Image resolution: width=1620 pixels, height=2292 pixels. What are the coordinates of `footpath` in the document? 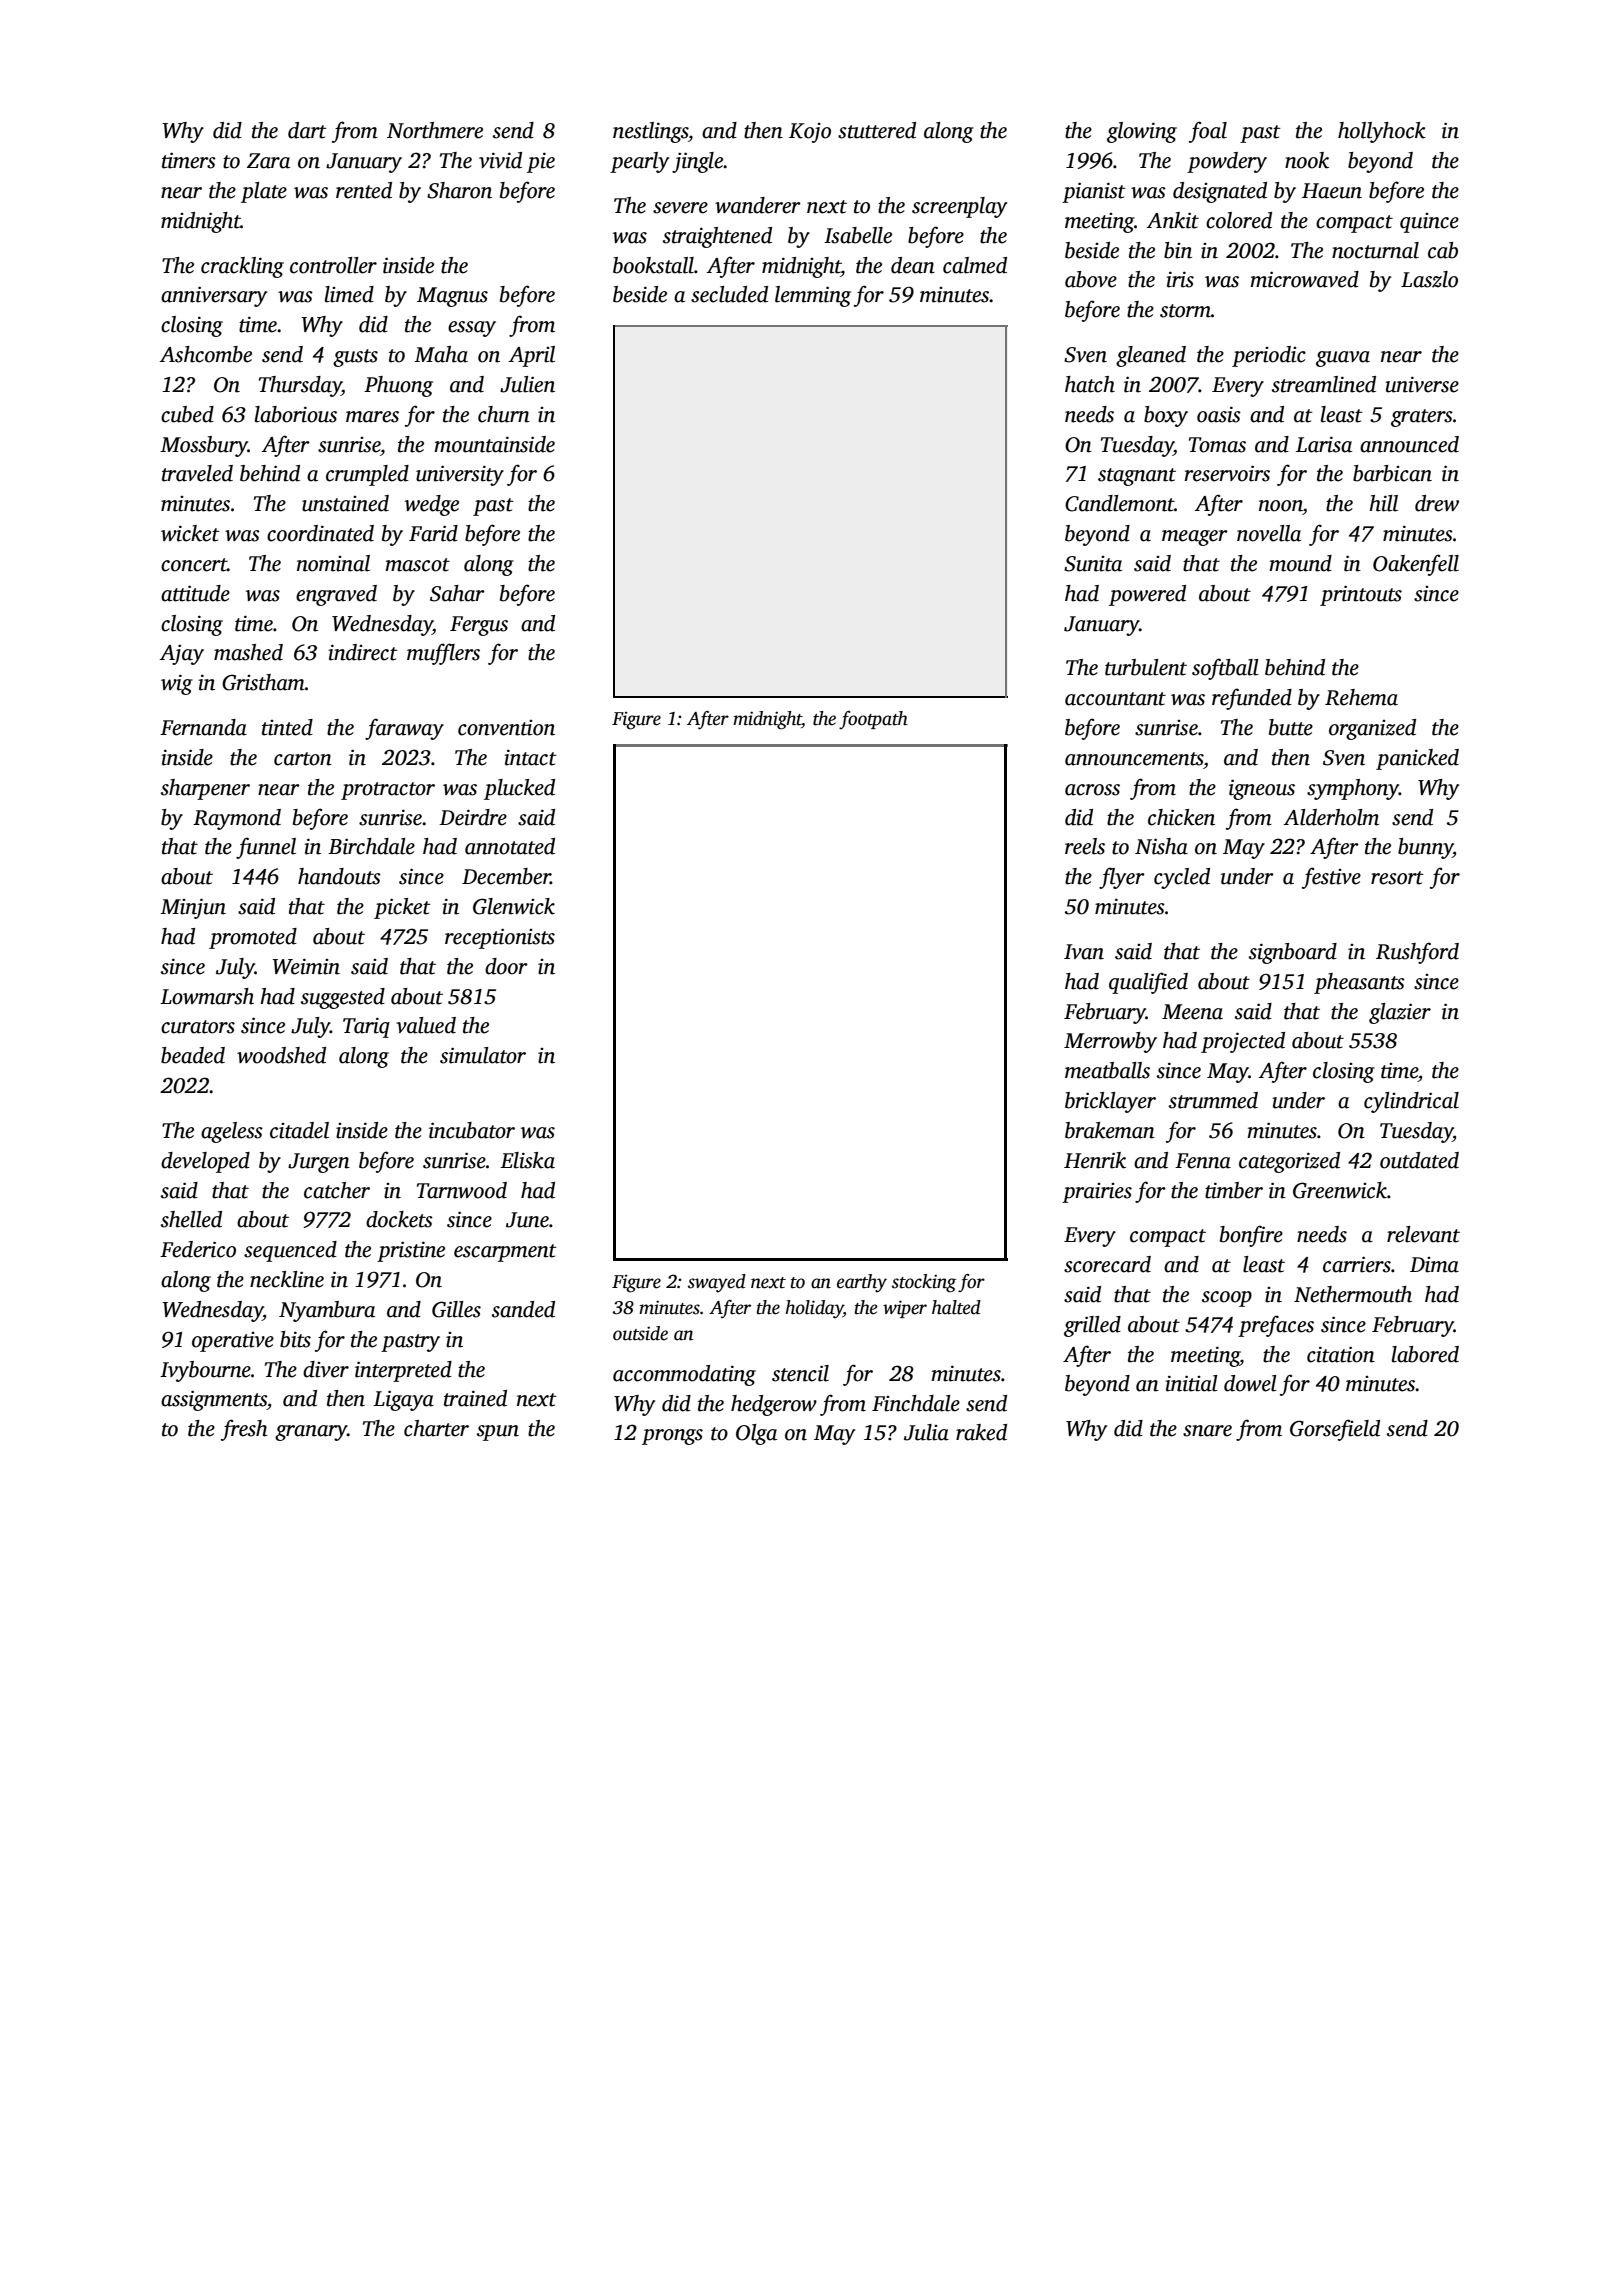 It's located at (873, 720).
